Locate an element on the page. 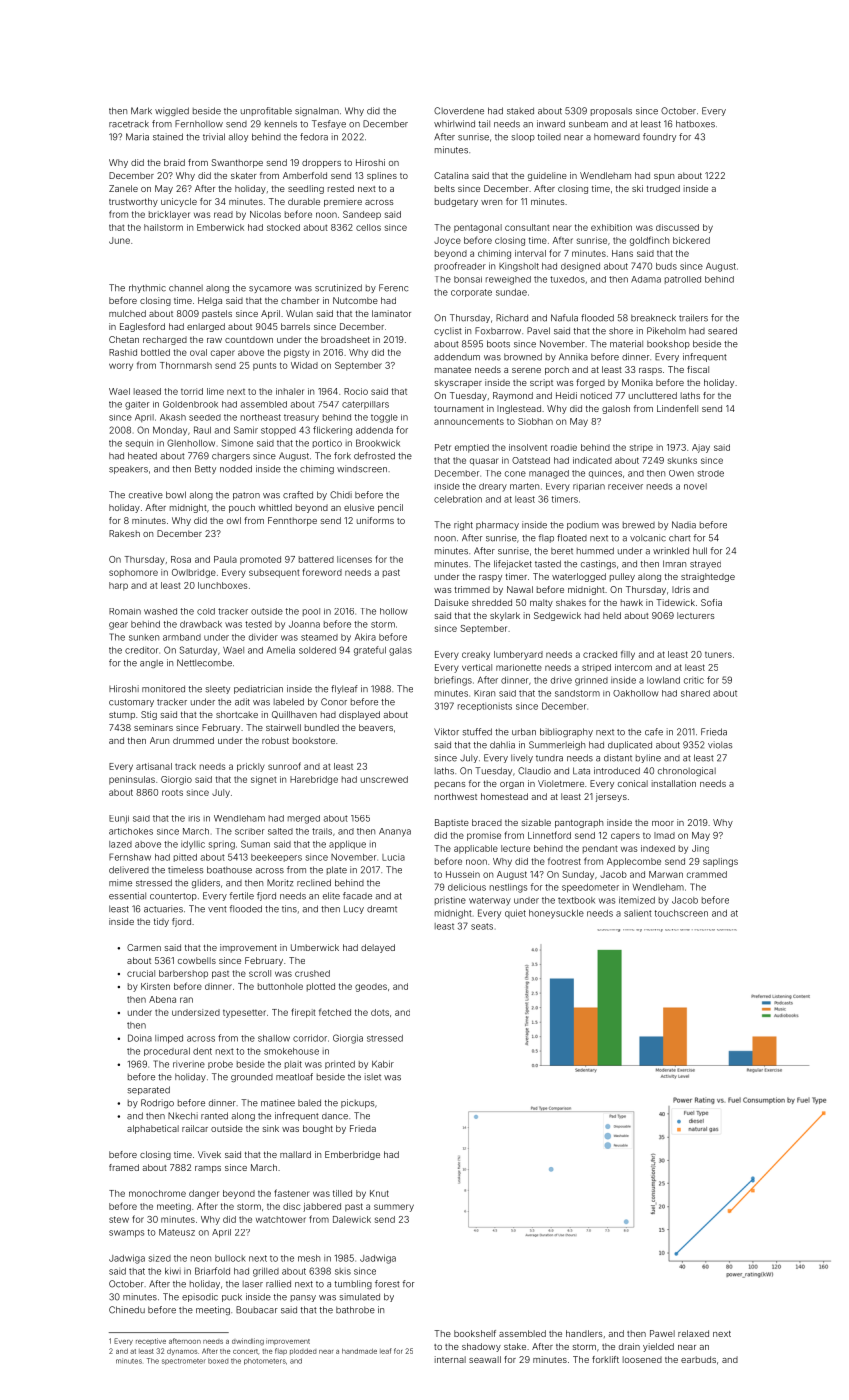 This document has height=1400, width=849. droppers is located at coordinates (321, 163).
